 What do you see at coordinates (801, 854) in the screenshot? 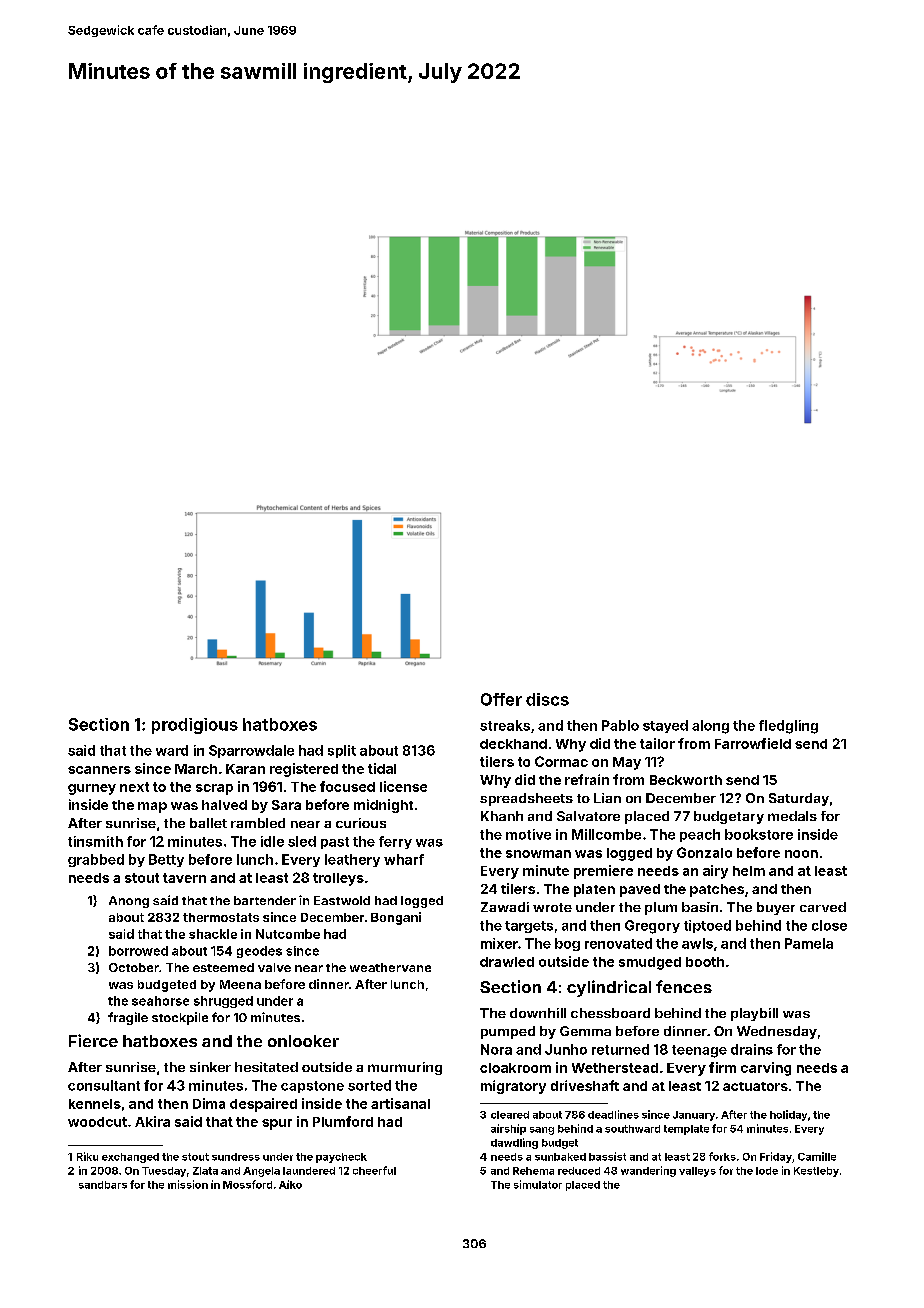
I see `noon` at bounding box center [801, 854].
